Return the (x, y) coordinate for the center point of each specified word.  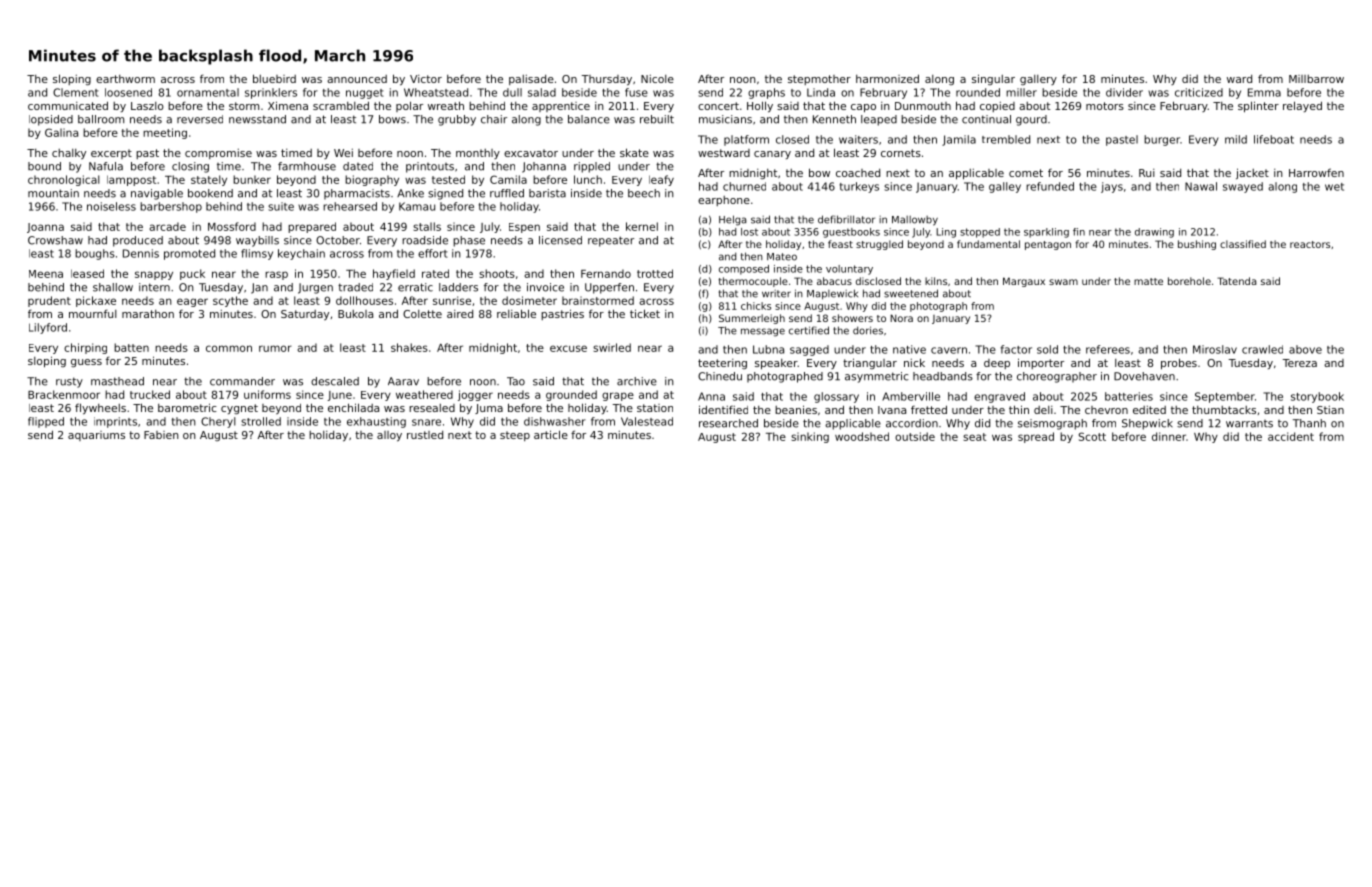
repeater (611, 241)
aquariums (96, 436)
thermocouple (753, 282)
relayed (1302, 106)
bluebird (274, 78)
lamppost (131, 180)
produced (138, 241)
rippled (592, 167)
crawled (1262, 349)
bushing (1197, 245)
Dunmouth (923, 106)
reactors (1310, 244)
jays (1112, 187)
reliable (516, 313)
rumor (275, 348)
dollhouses (364, 300)
